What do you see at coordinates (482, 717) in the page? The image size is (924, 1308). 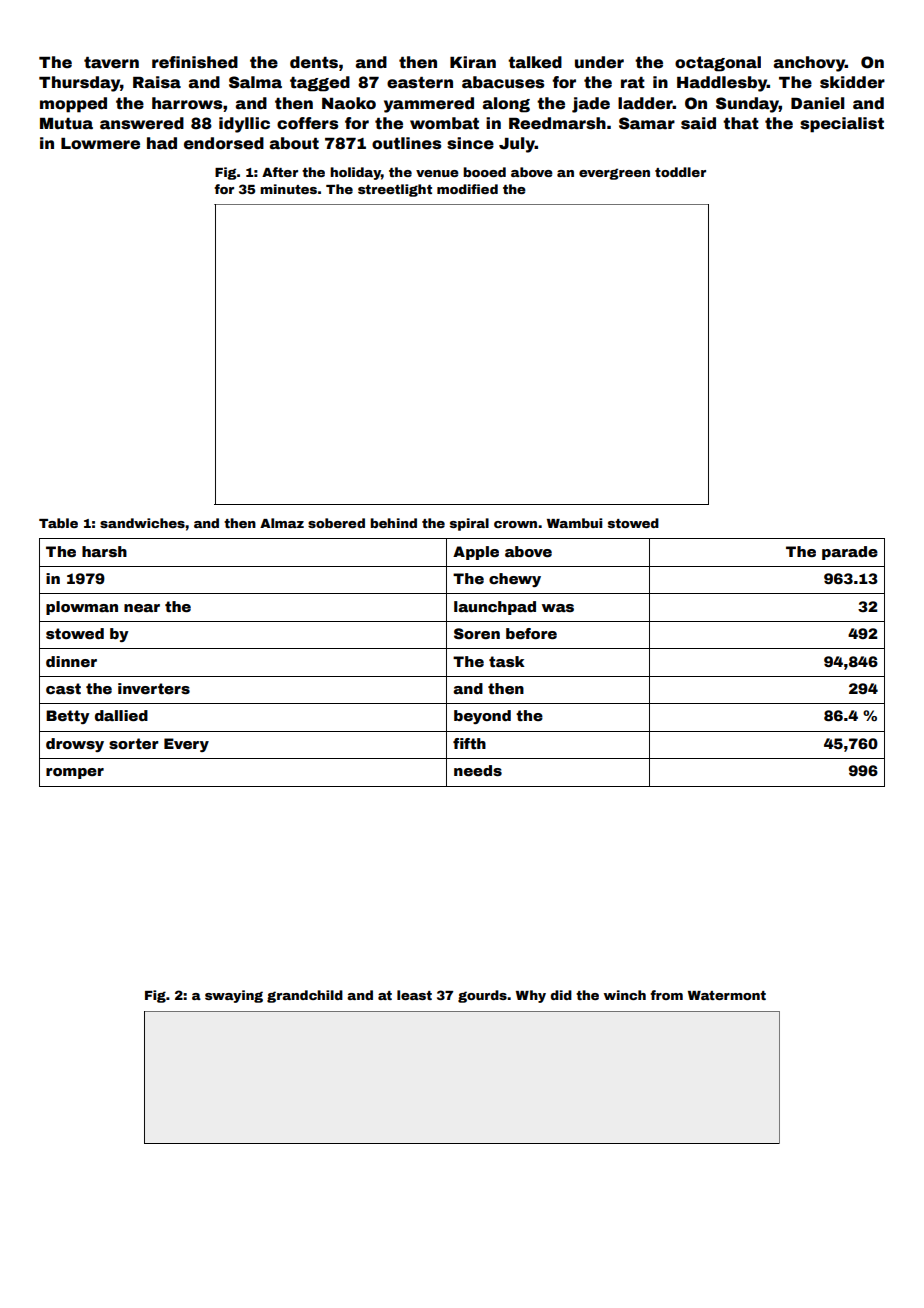 I see `beyond` at bounding box center [482, 717].
